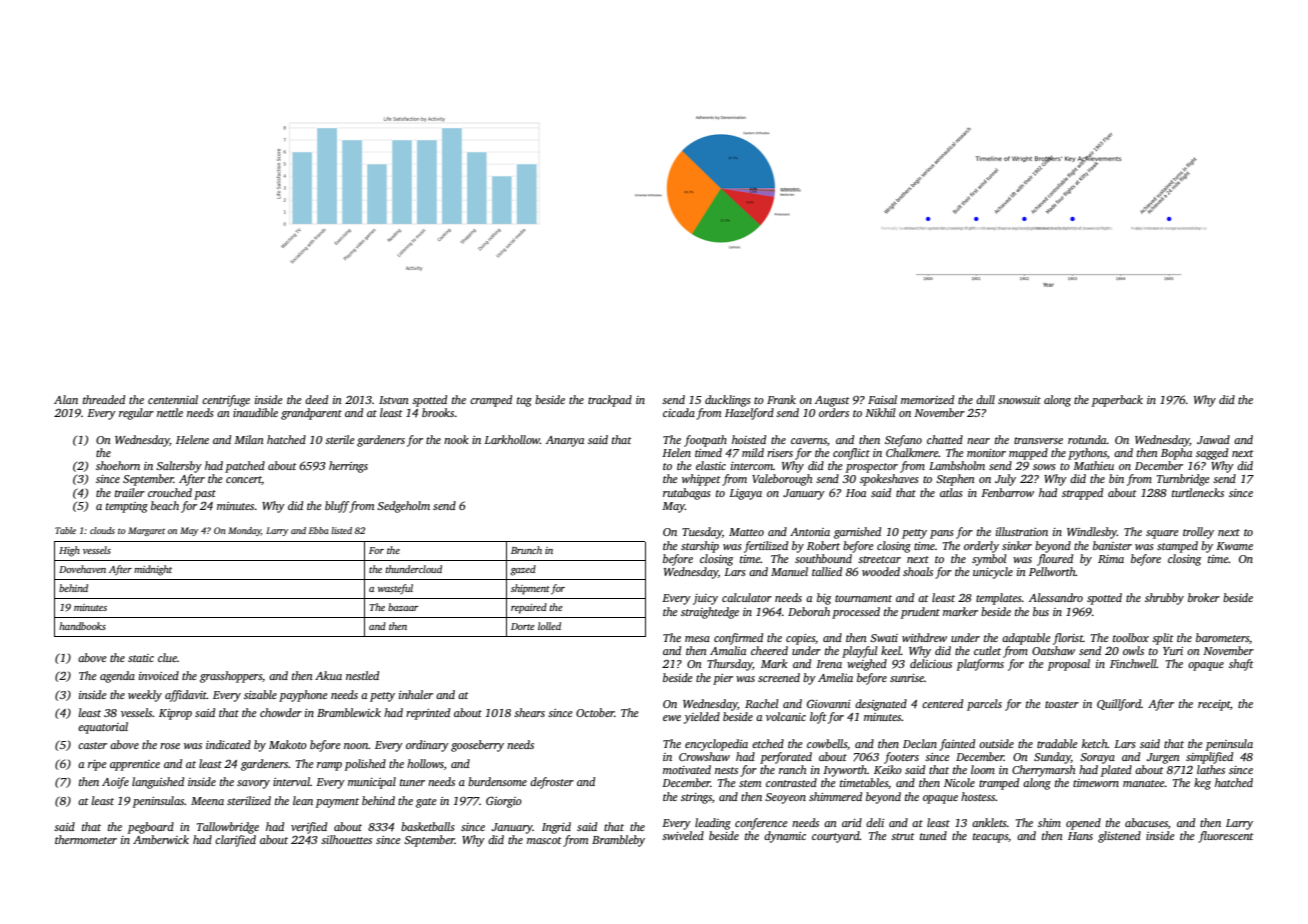 This screenshot has height=924, width=1308. Describe the element at coordinates (348, 467) in the screenshot. I see `herrings` at that location.
